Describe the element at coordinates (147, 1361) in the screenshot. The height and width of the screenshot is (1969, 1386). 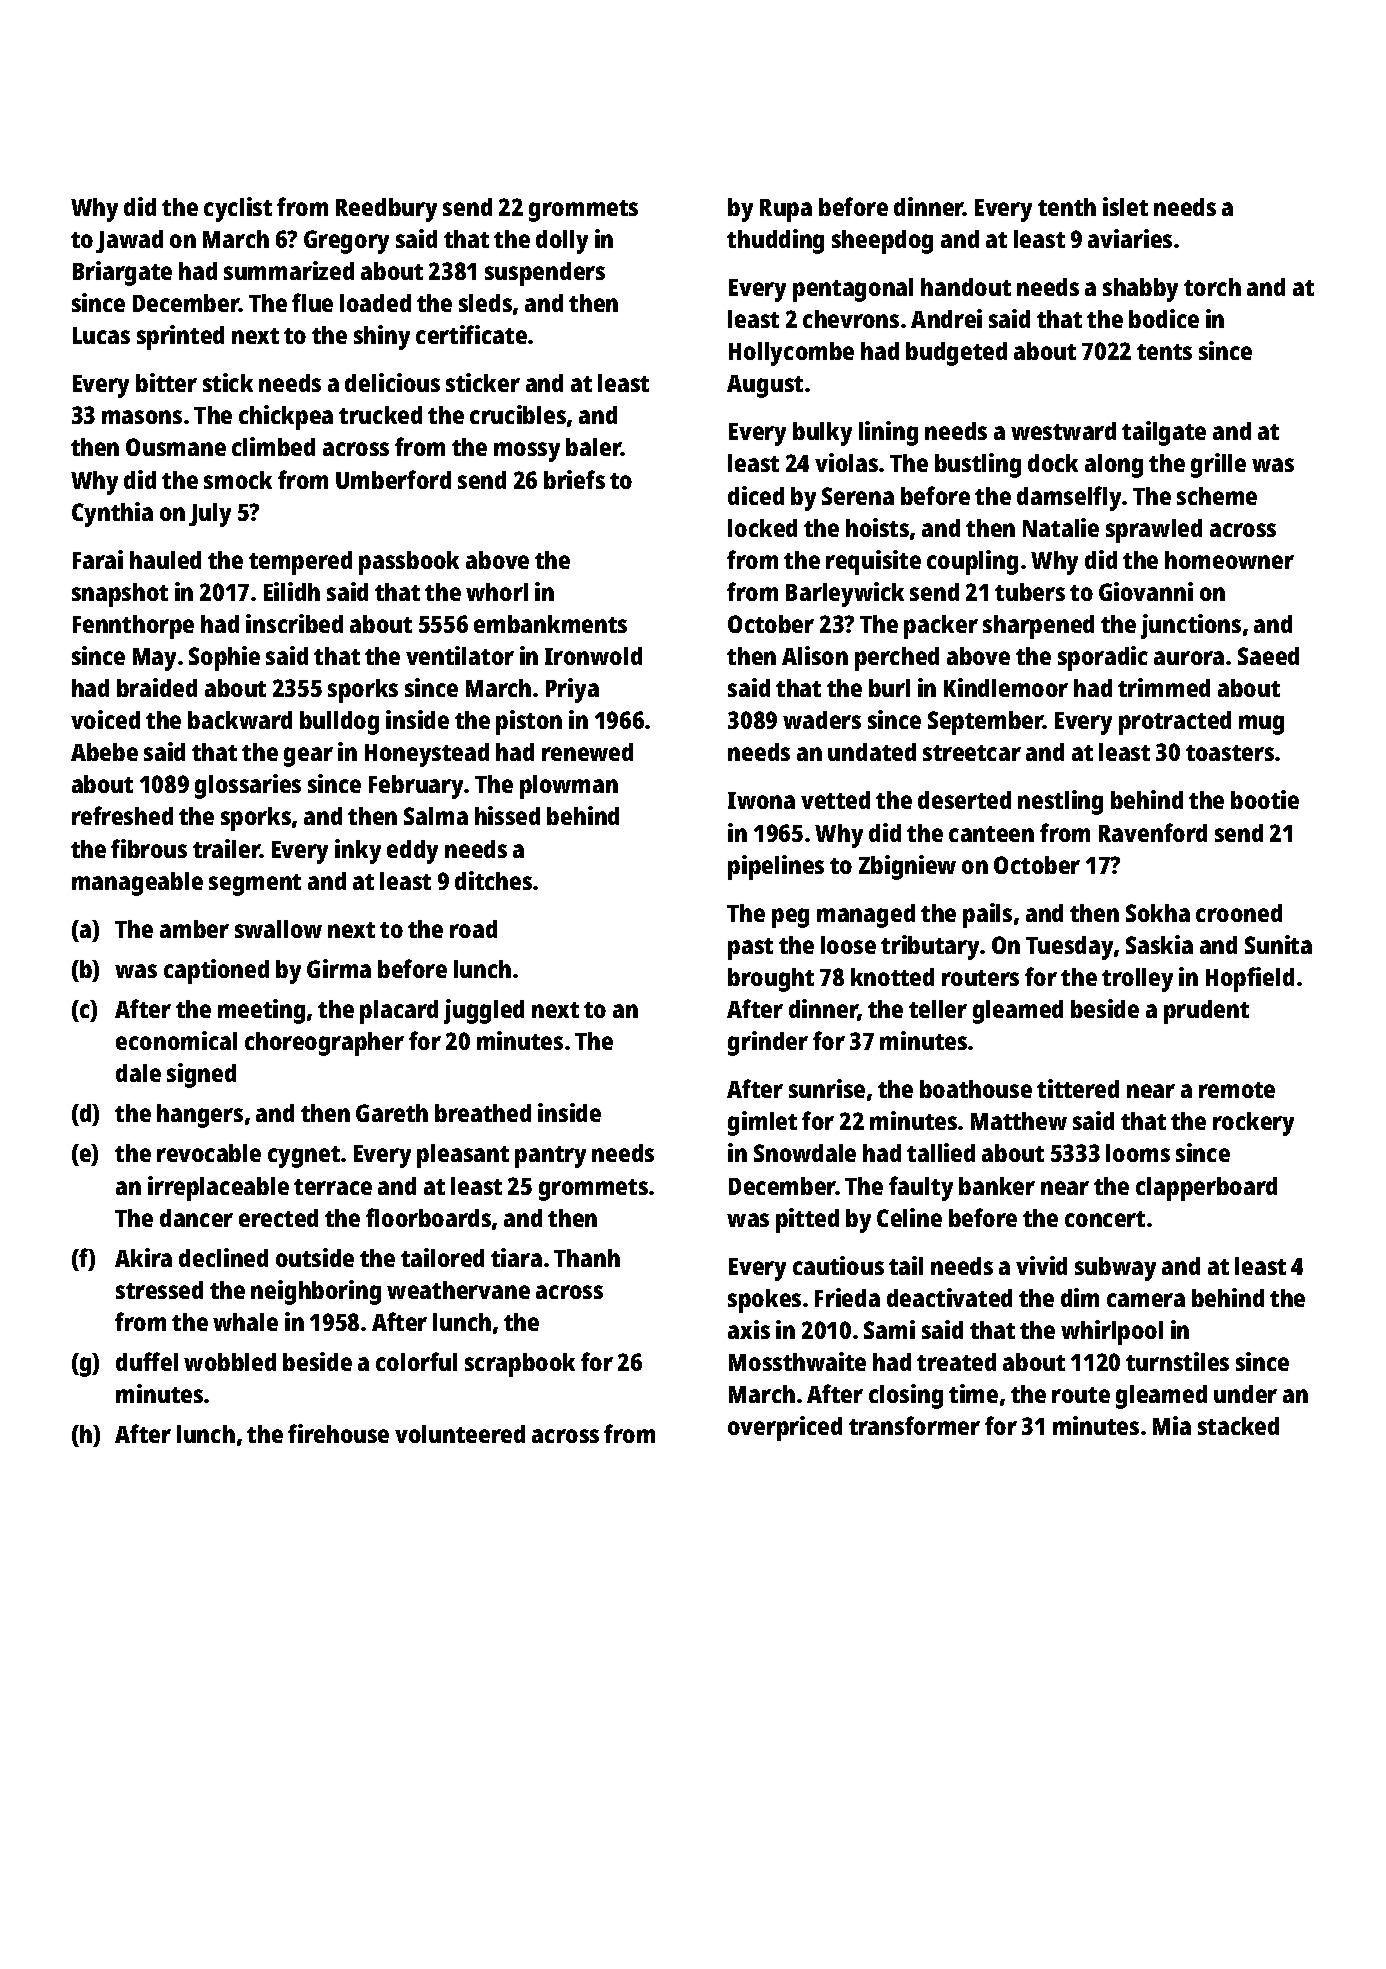
I see `duffel` at that location.
